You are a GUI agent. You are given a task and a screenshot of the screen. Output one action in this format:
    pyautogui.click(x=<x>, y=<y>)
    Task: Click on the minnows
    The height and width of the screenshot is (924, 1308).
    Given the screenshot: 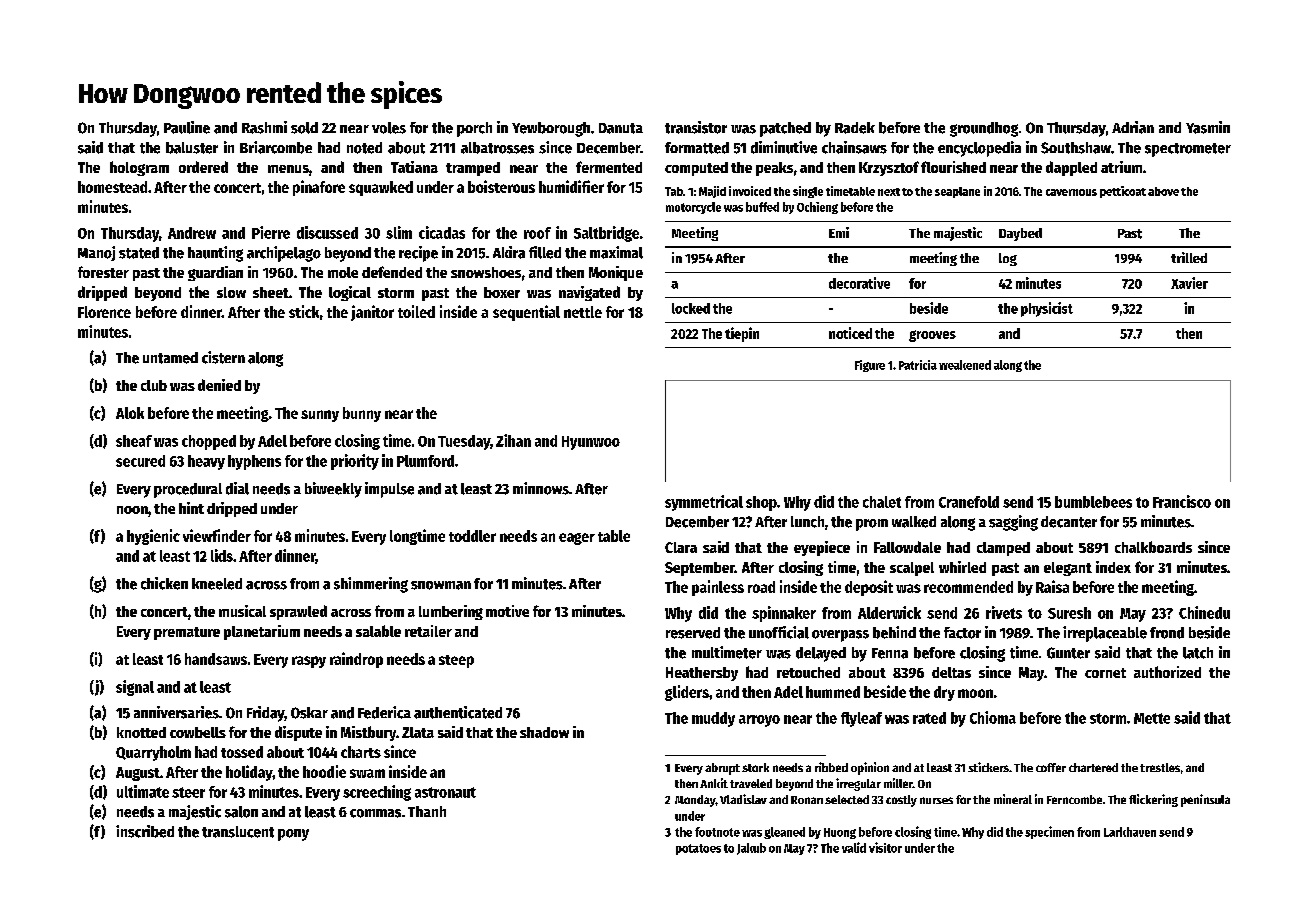 What is the action you would take?
    pyautogui.click(x=541, y=488)
